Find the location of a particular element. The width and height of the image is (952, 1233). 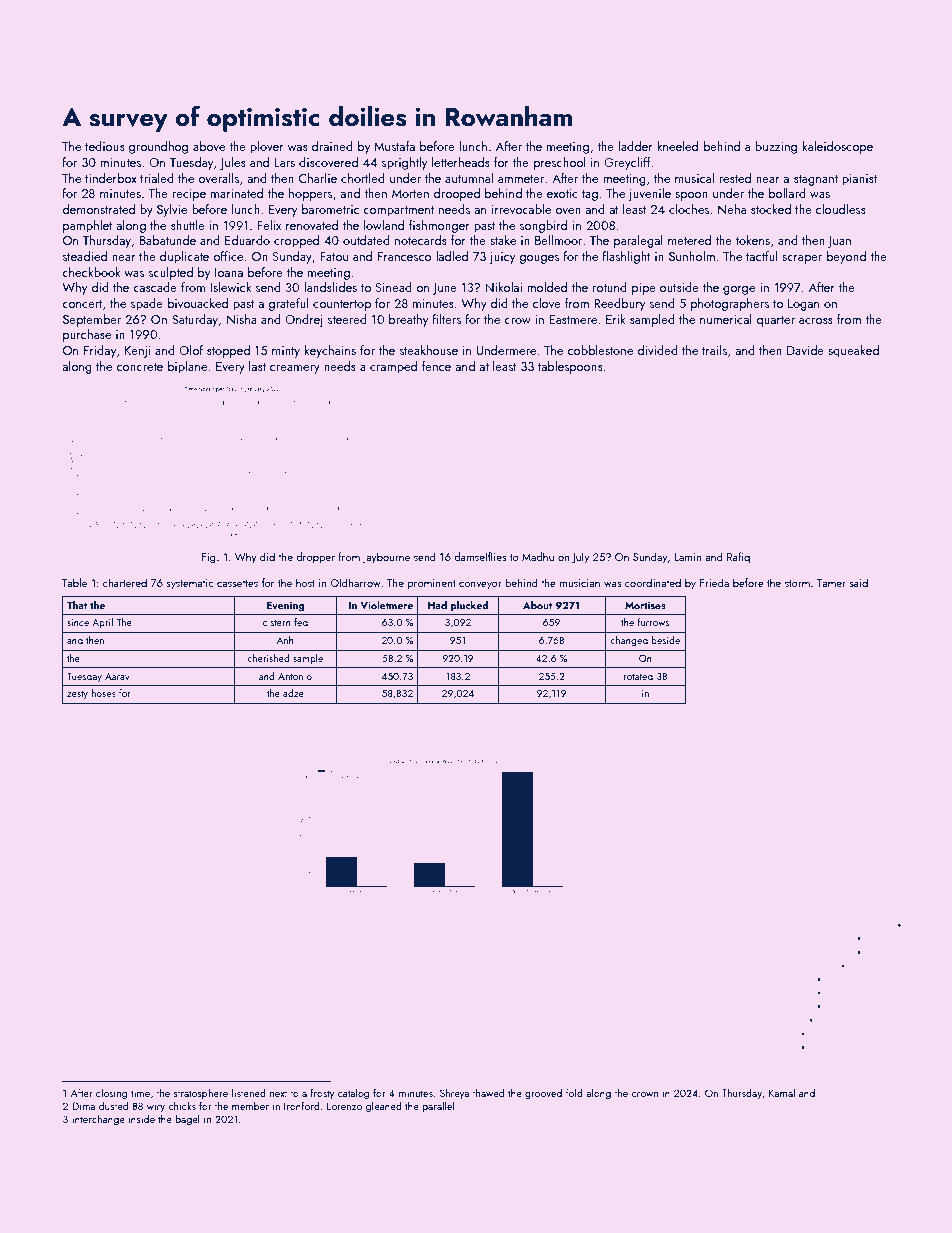

gouges is located at coordinates (539, 259).
